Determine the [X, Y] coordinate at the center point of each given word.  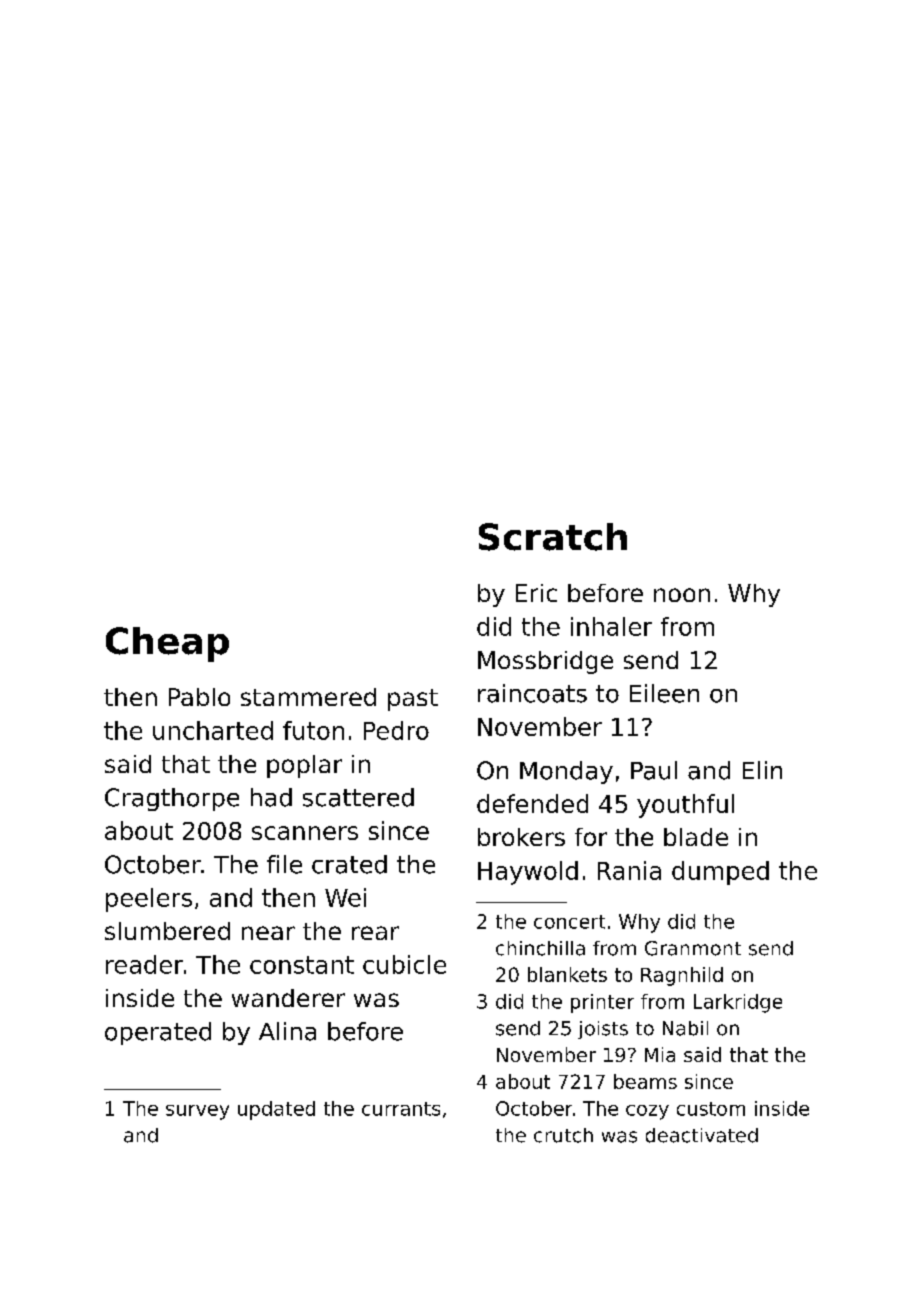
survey [197, 1112]
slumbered [167, 931]
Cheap [167, 644]
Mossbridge [545, 662]
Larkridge [738, 1003]
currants [401, 1109]
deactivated [702, 1135]
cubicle [404, 964]
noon [682, 595]
